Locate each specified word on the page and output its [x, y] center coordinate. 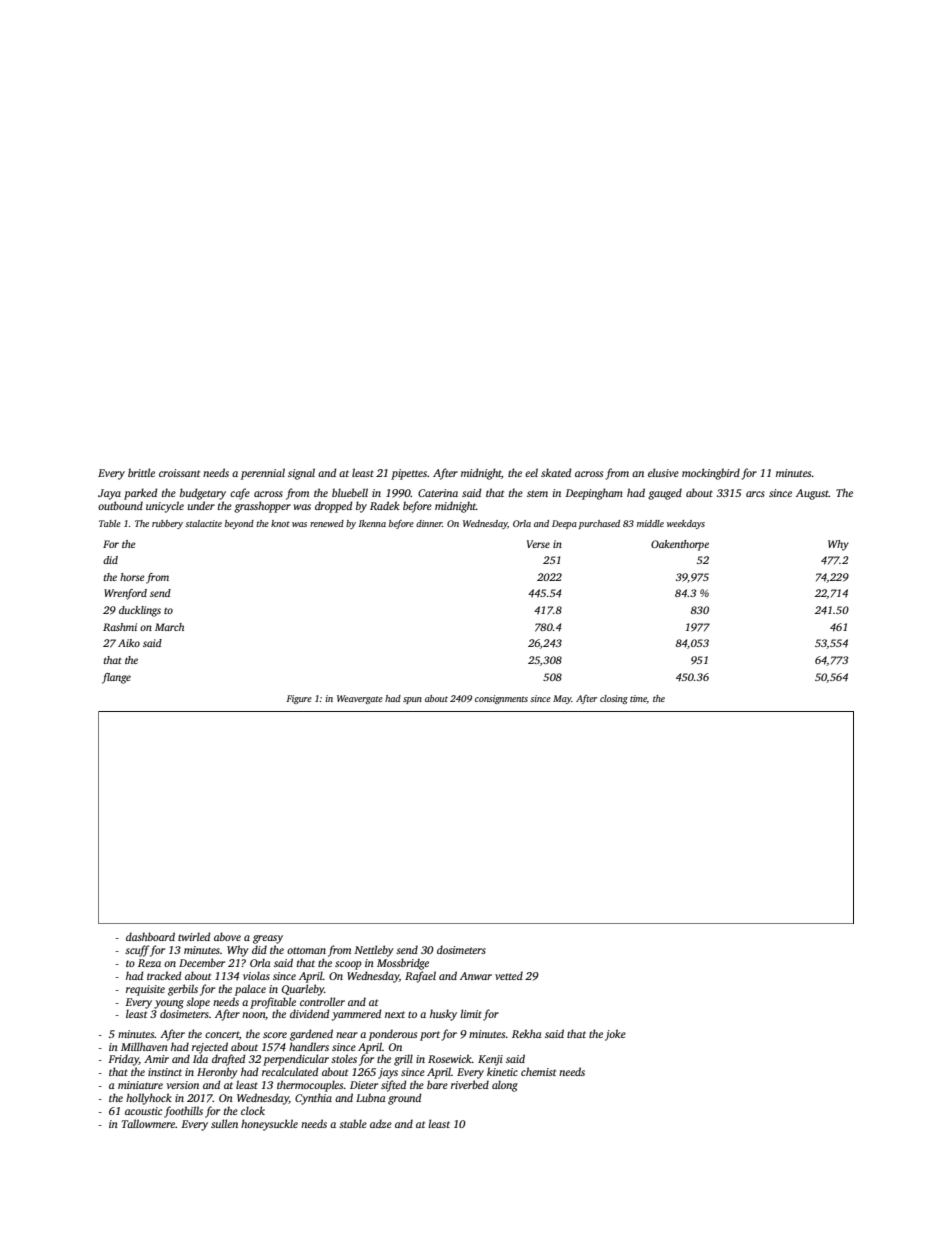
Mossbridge [403, 964]
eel [531, 472]
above [227, 936]
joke [615, 1035]
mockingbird [711, 474]
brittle [141, 472]
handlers [309, 1046]
